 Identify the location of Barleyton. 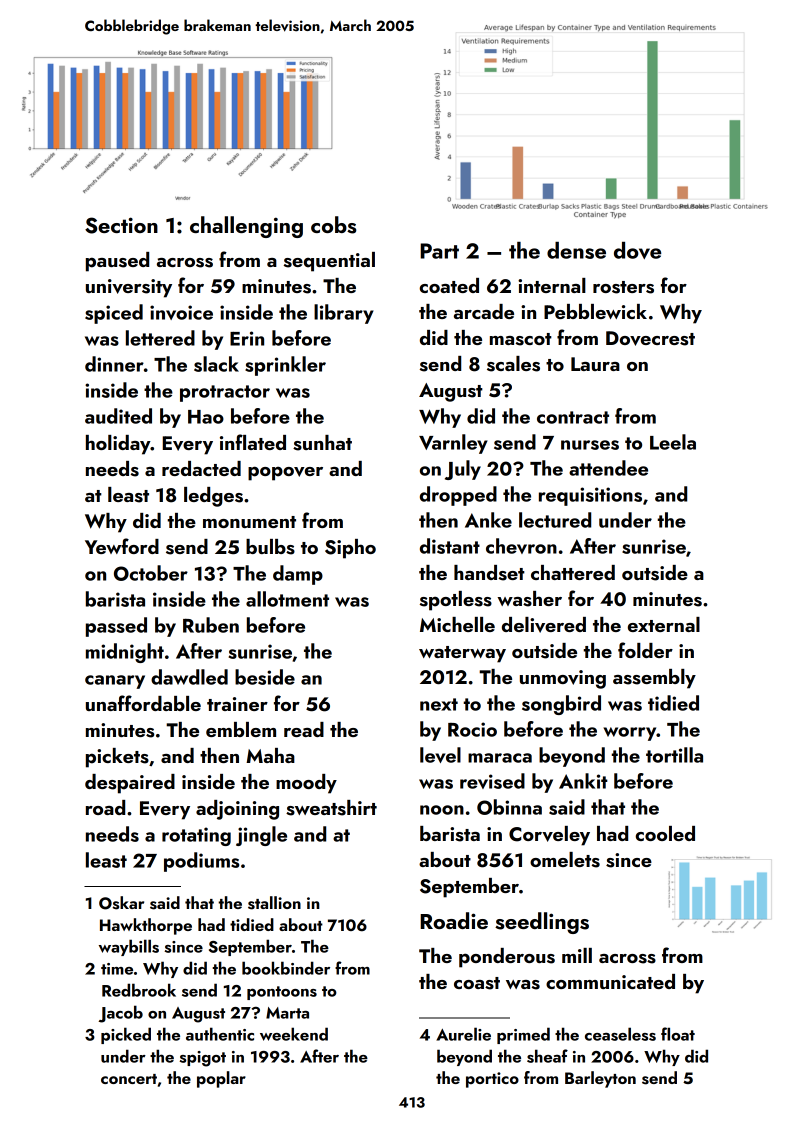
(600, 1079).
